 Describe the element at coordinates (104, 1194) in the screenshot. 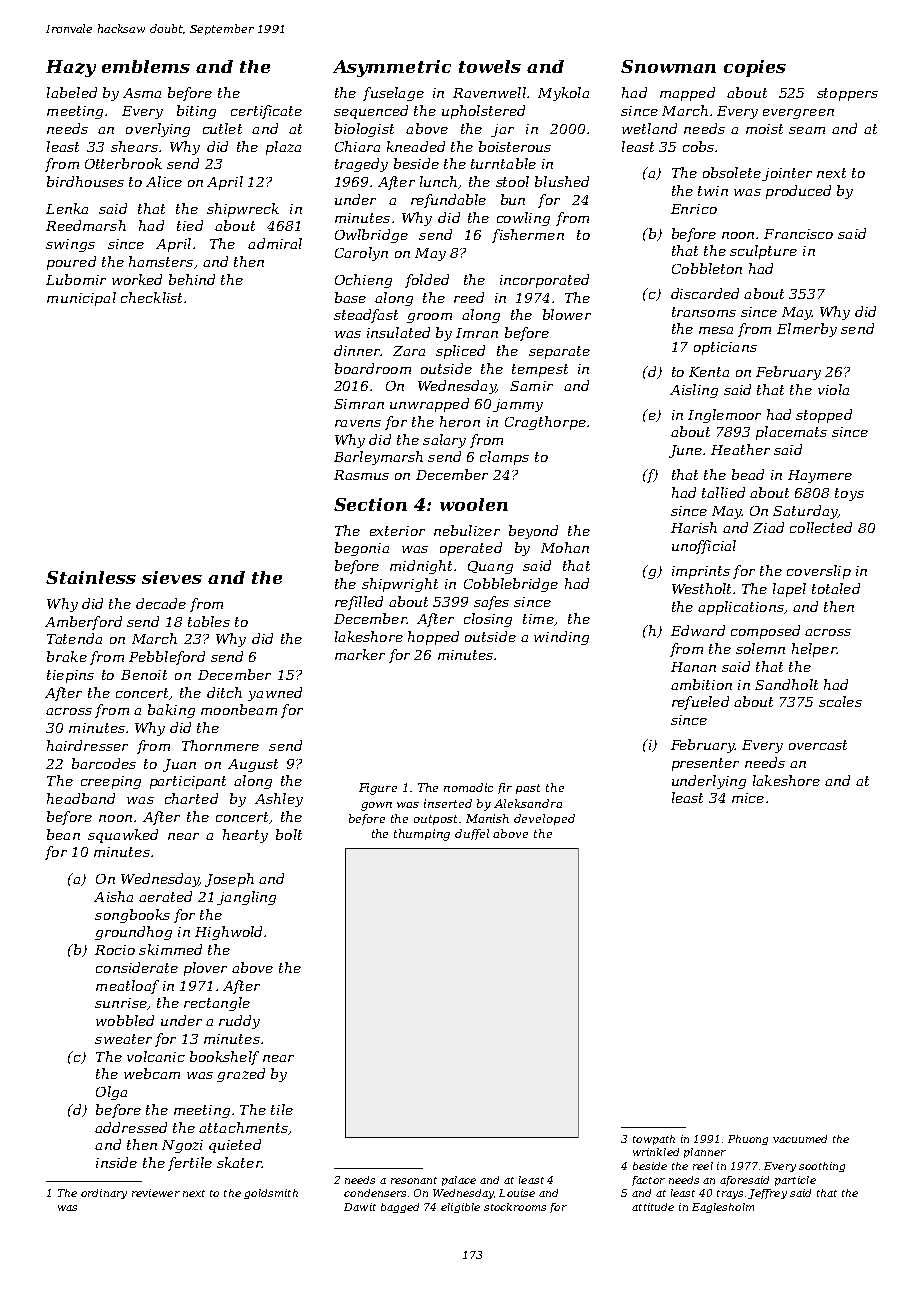

I see `ordinary` at that location.
